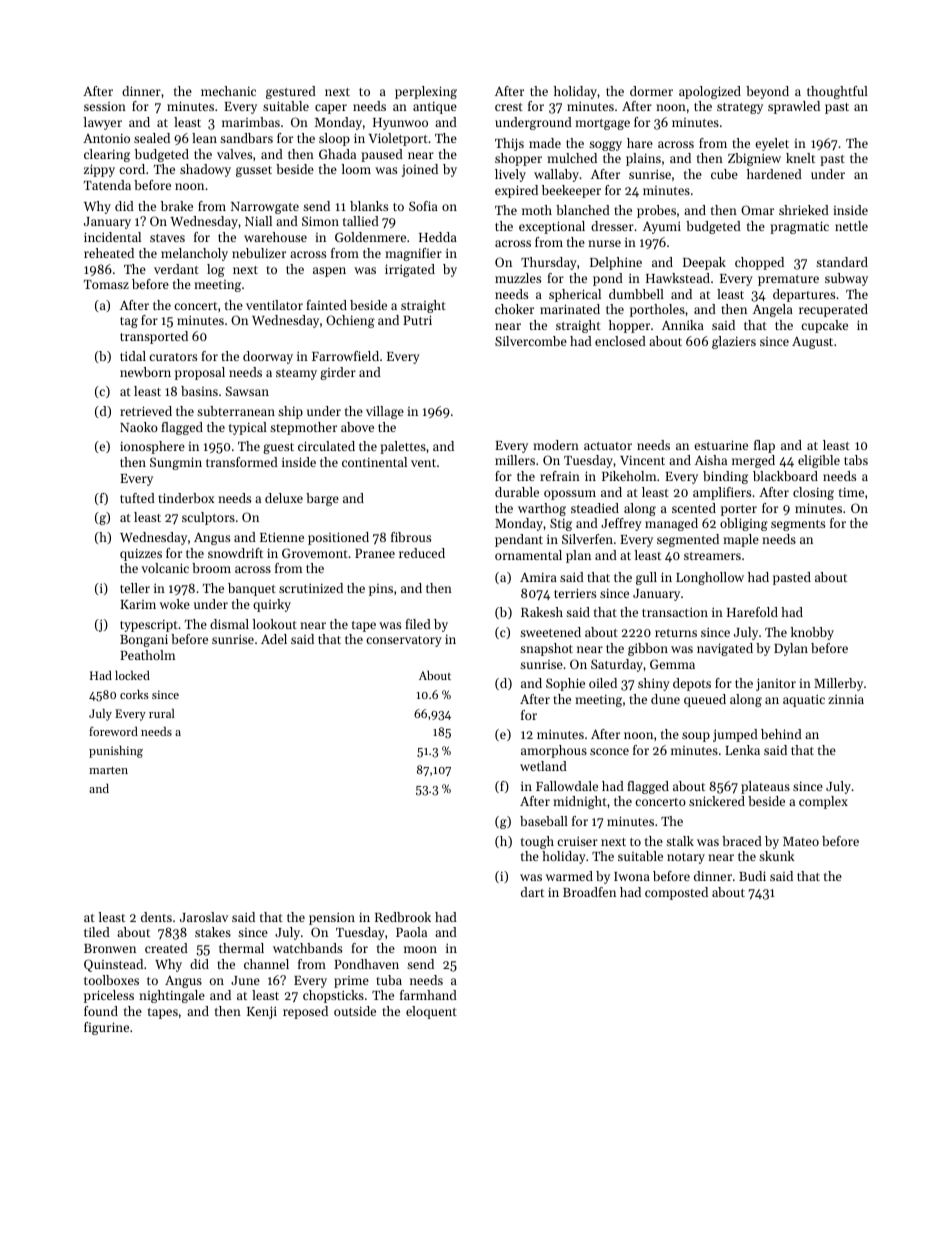  What do you see at coordinates (556, 445) in the screenshot?
I see `modern` at bounding box center [556, 445].
